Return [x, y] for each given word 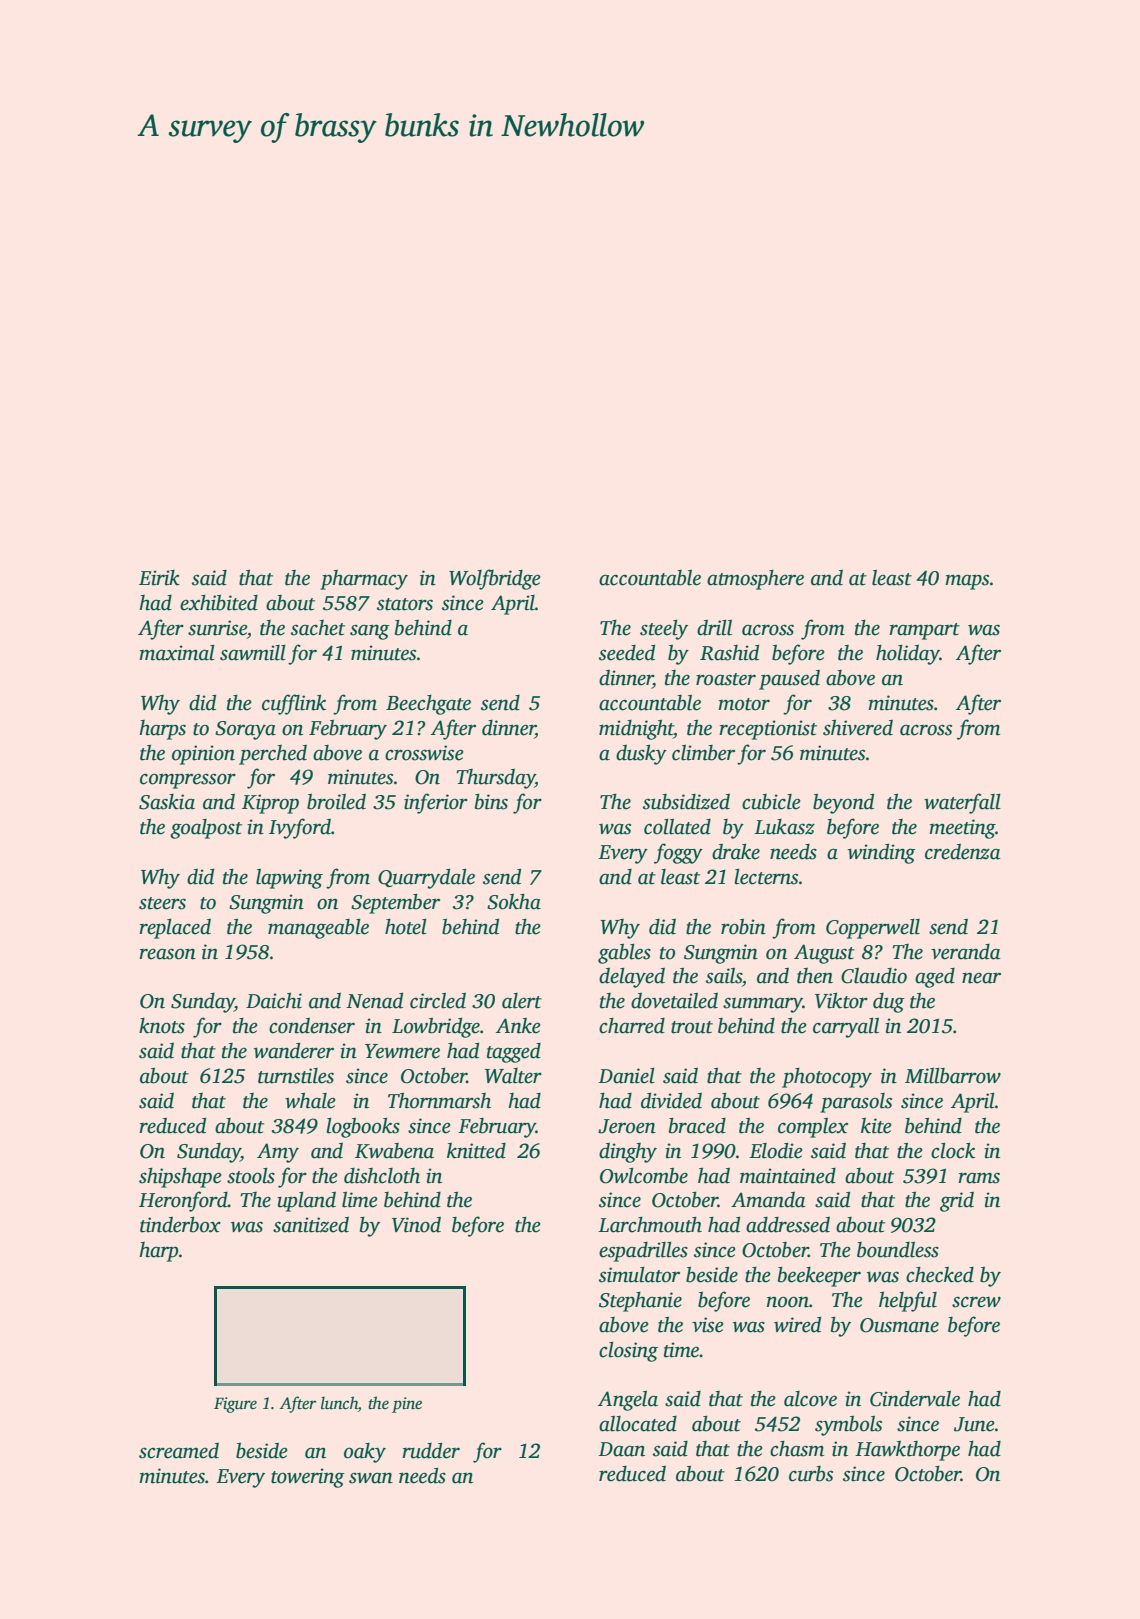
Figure [235, 1405]
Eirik [159, 578]
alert [522, 1001]
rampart [924, 631]
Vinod [416, 1225]
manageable [318, 928]
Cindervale [915, 1399]
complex [813, 1128]
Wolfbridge [495, 579]
